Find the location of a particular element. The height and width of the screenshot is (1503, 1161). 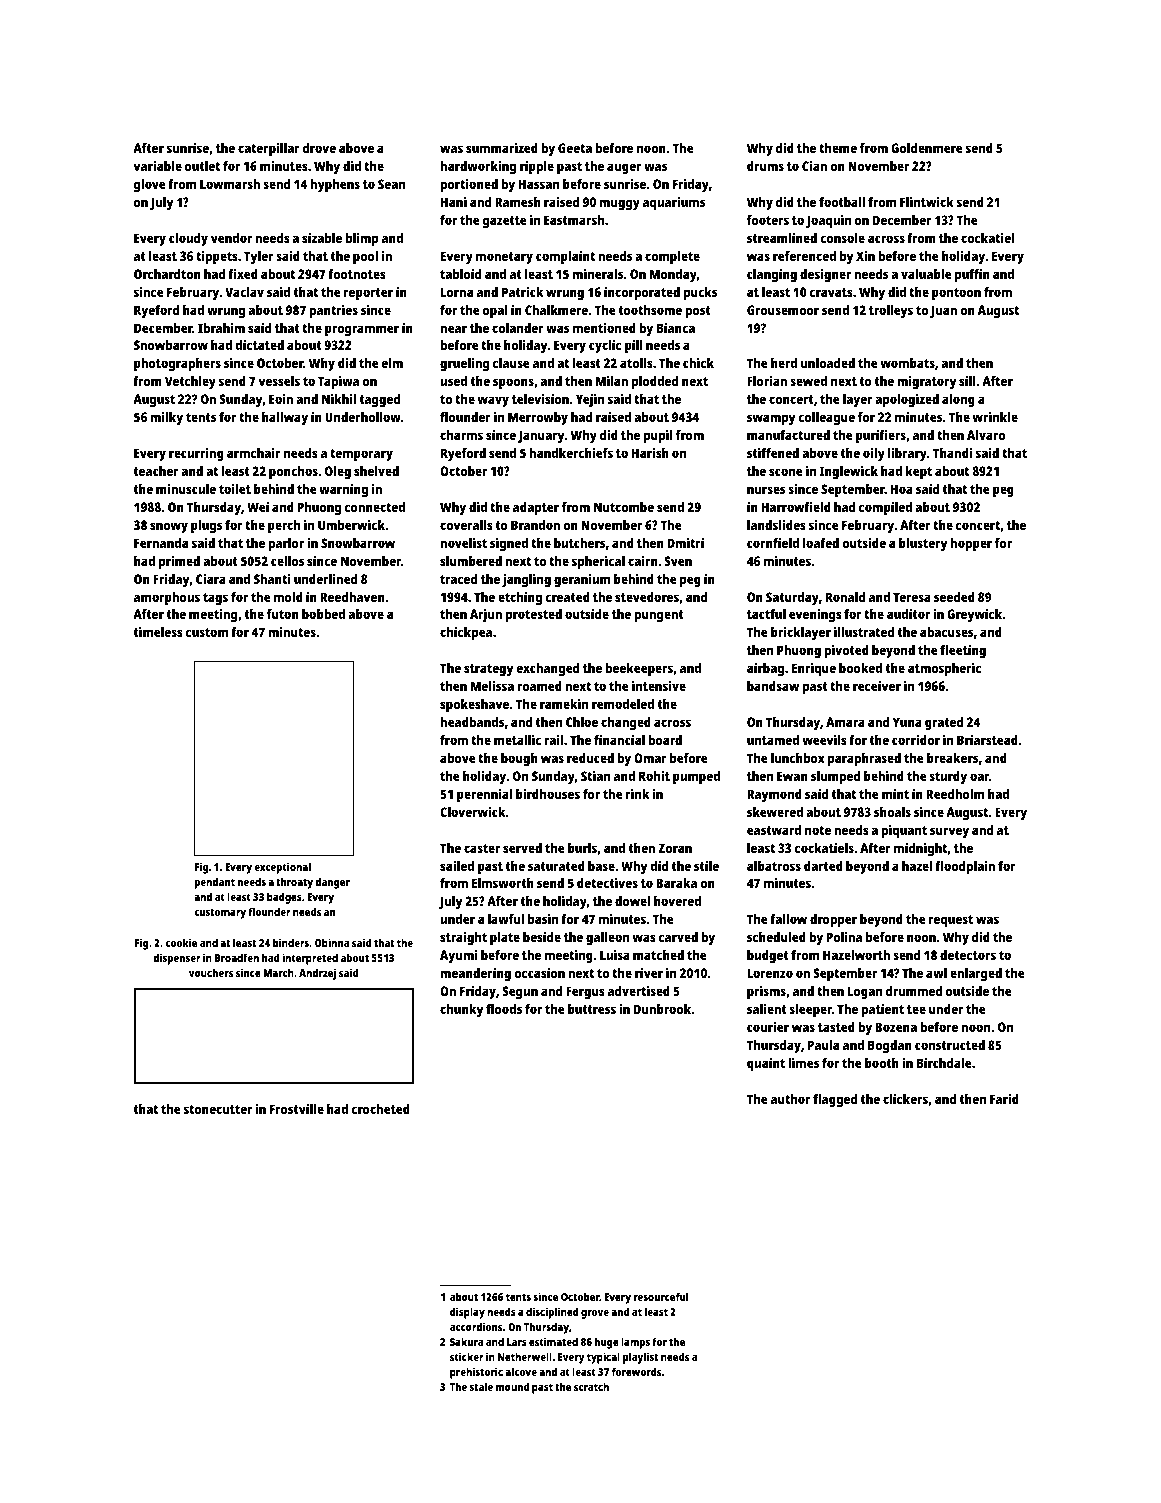

futon is located at coordinates (283, 614).
